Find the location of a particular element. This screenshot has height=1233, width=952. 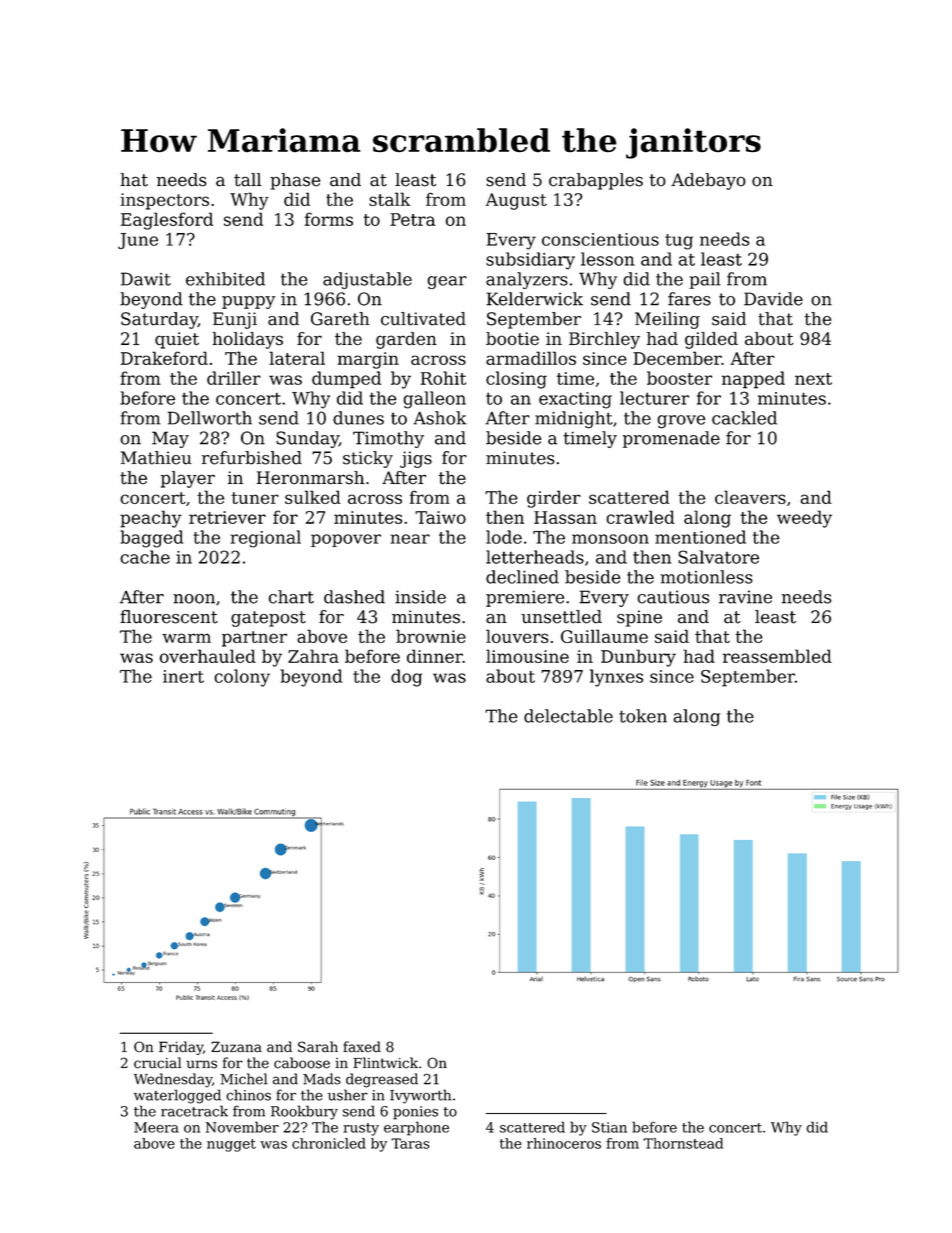

token is located at coordinates (643, 716).
